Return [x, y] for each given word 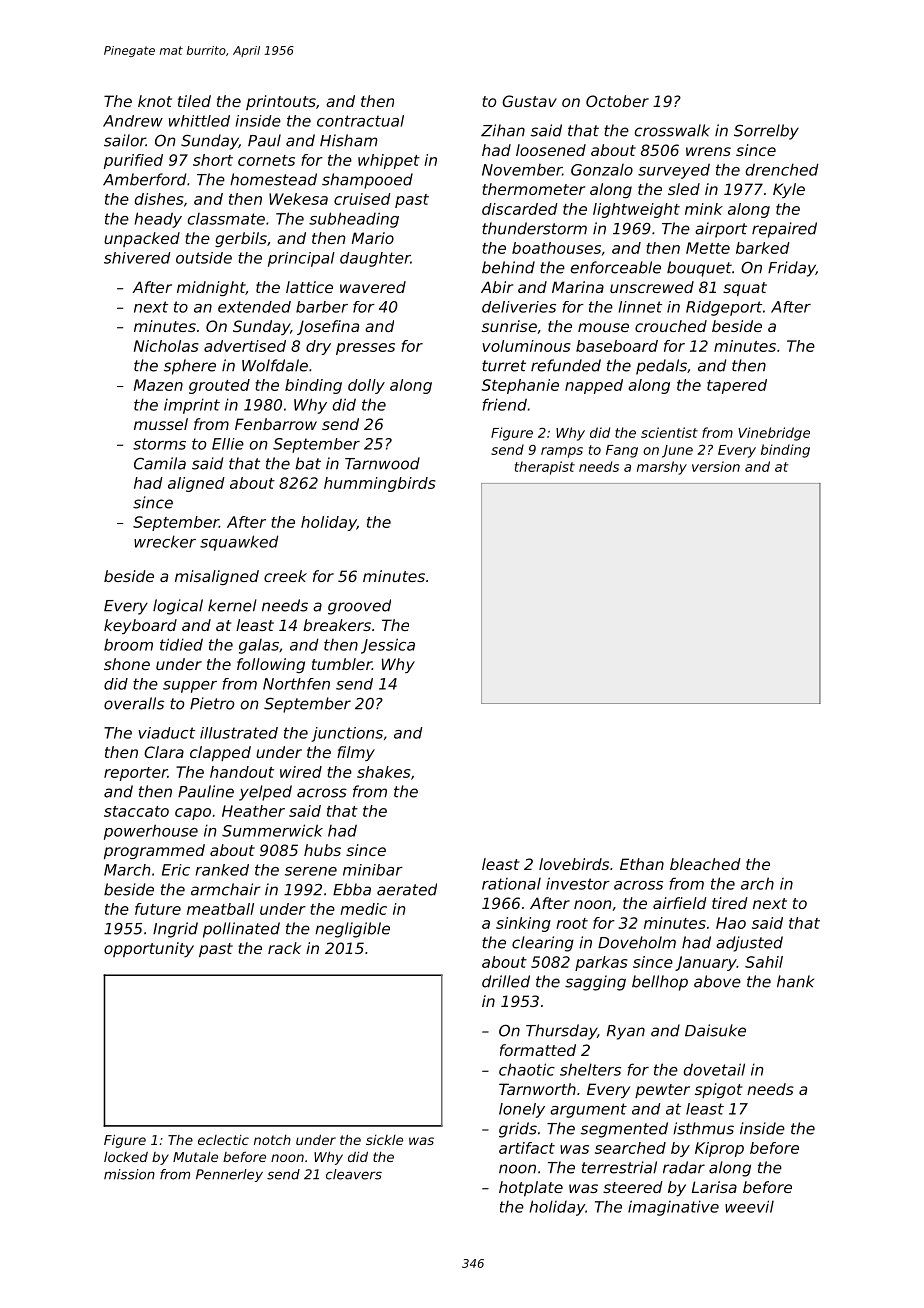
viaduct [166, 733]
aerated [407, 889]
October [617, 101]
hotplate [531, 1188]
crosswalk [672, 130]
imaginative [673, 1208]
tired [730, 903]
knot [155, 101]
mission [129, 1174]
